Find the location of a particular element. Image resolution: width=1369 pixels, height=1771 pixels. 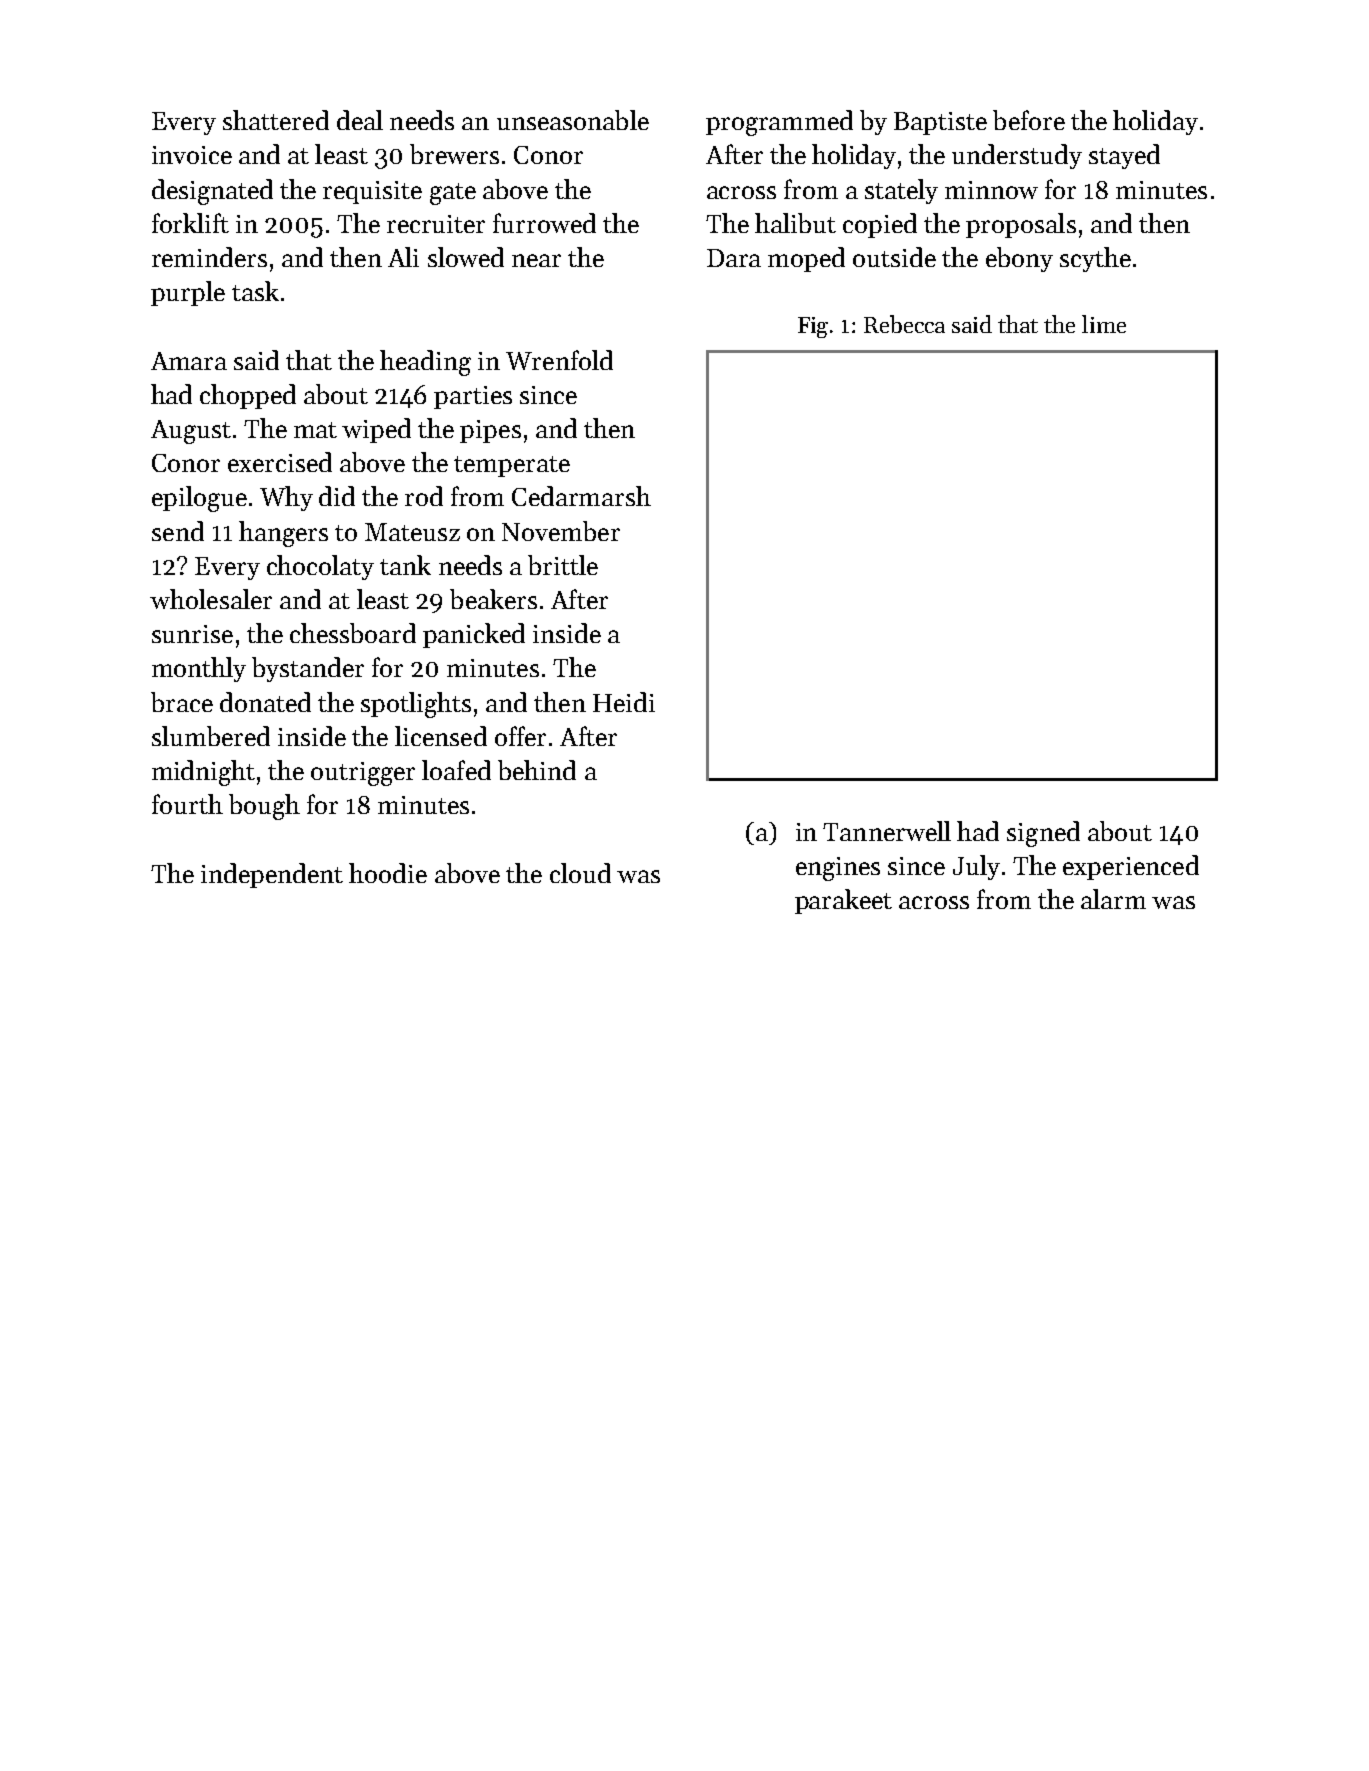

August is located at coordinates (191, 432).
